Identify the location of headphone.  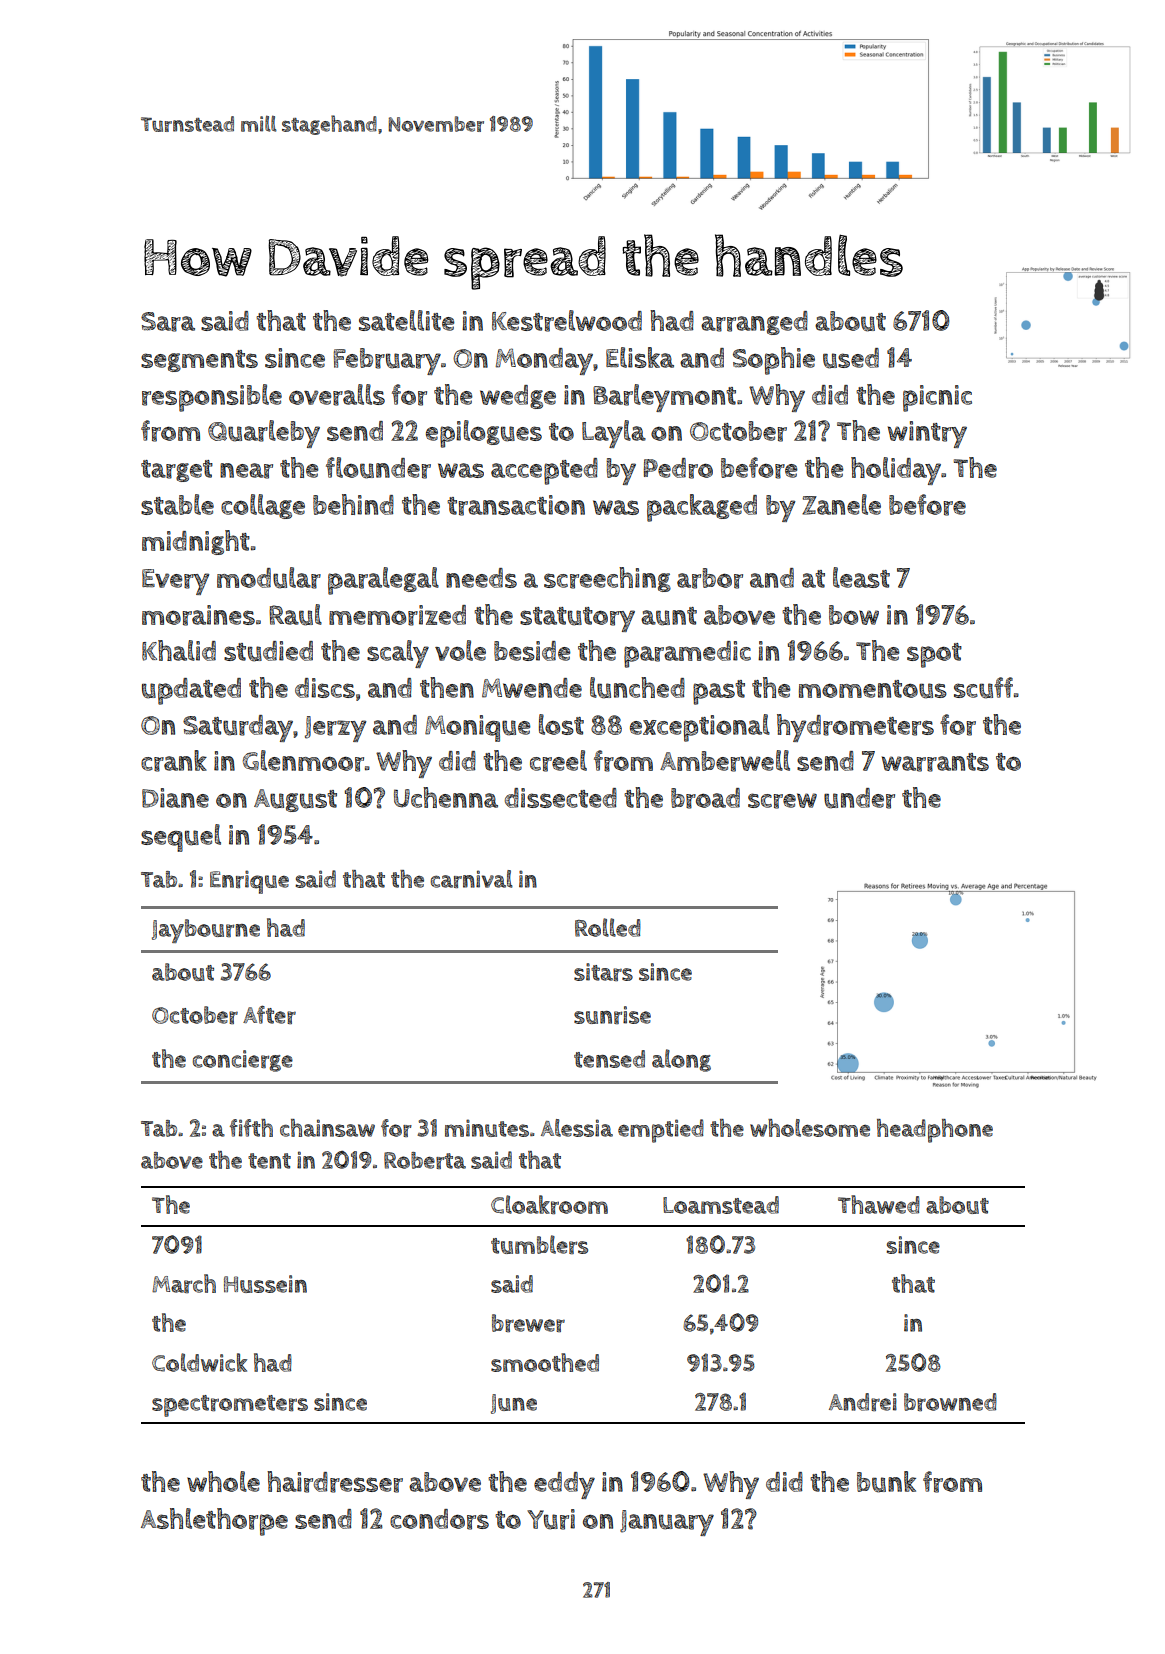
(935, 1131).
